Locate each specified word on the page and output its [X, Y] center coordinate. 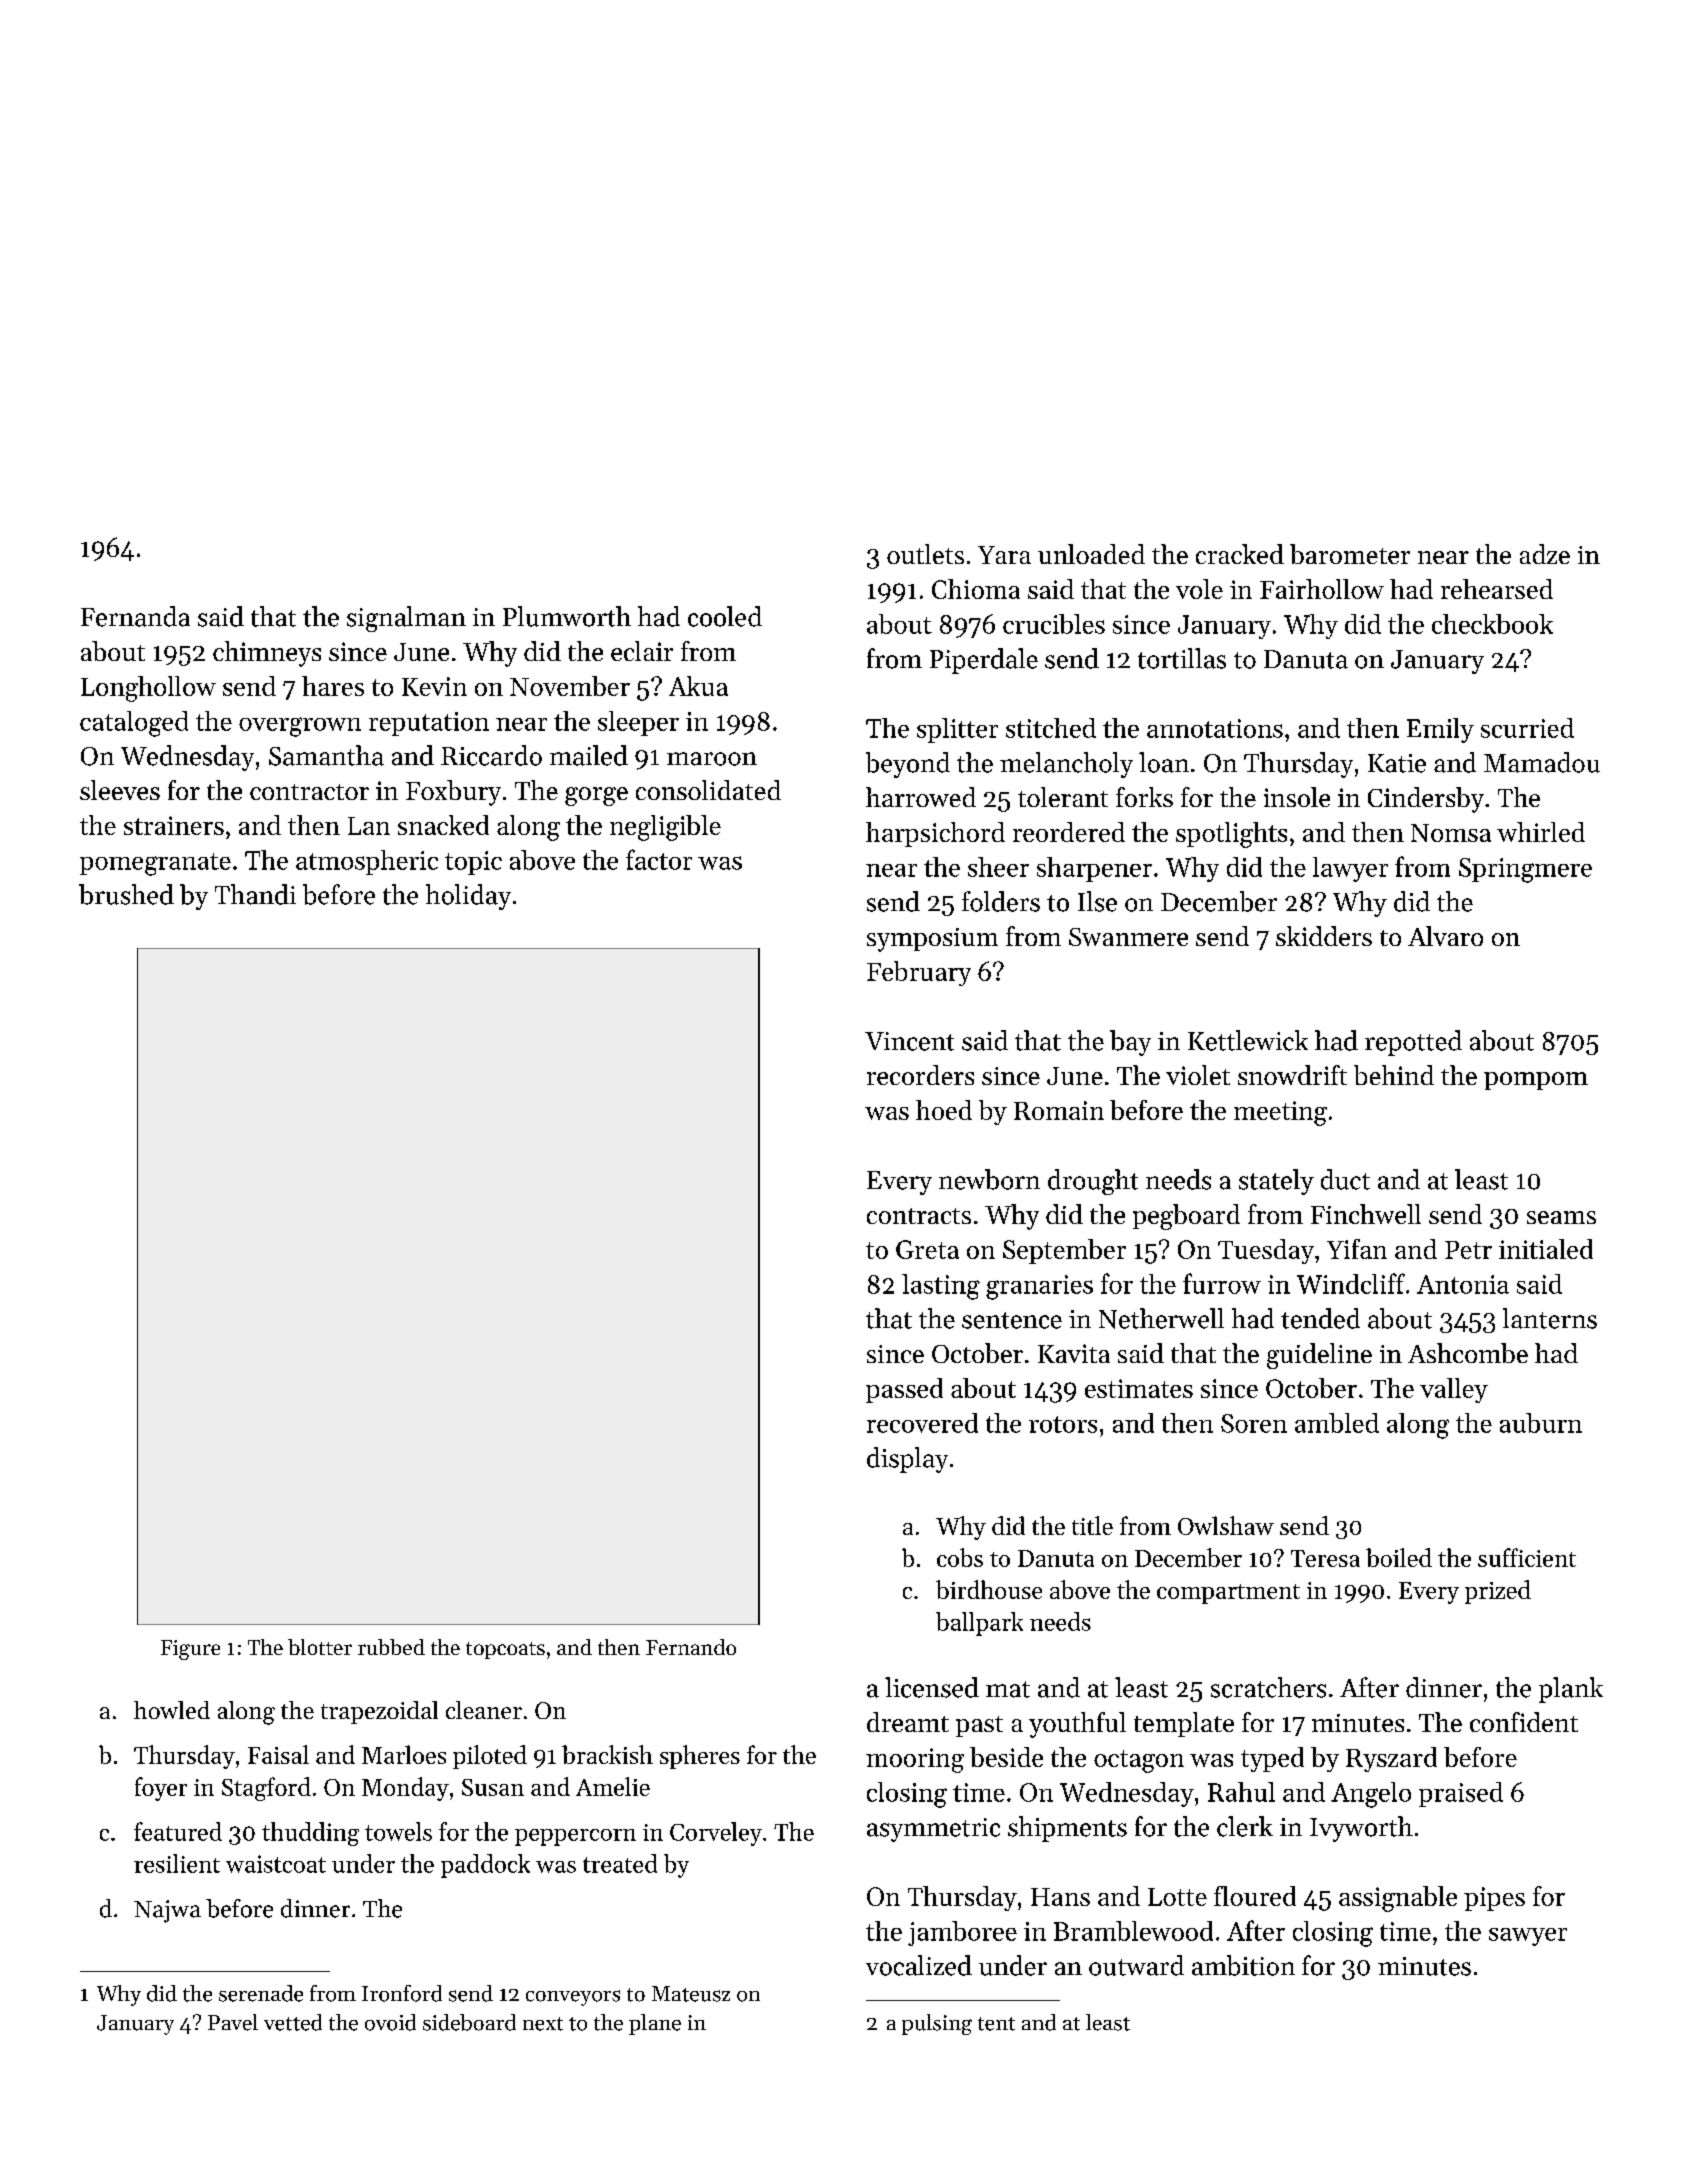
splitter [957, 730]
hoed [944, 1110]
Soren [1254, 1423]
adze [1545, 554]
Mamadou [1542, 762]
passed [904, 1390]
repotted [1413, 1043]
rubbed [391, 1647]
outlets [925, 554]
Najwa [167, 1911]
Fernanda [135, 616]
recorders [920, 1075]
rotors [1063, 1424]
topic [473, 863]
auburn [1541, 1423]
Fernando [691, 1647]
